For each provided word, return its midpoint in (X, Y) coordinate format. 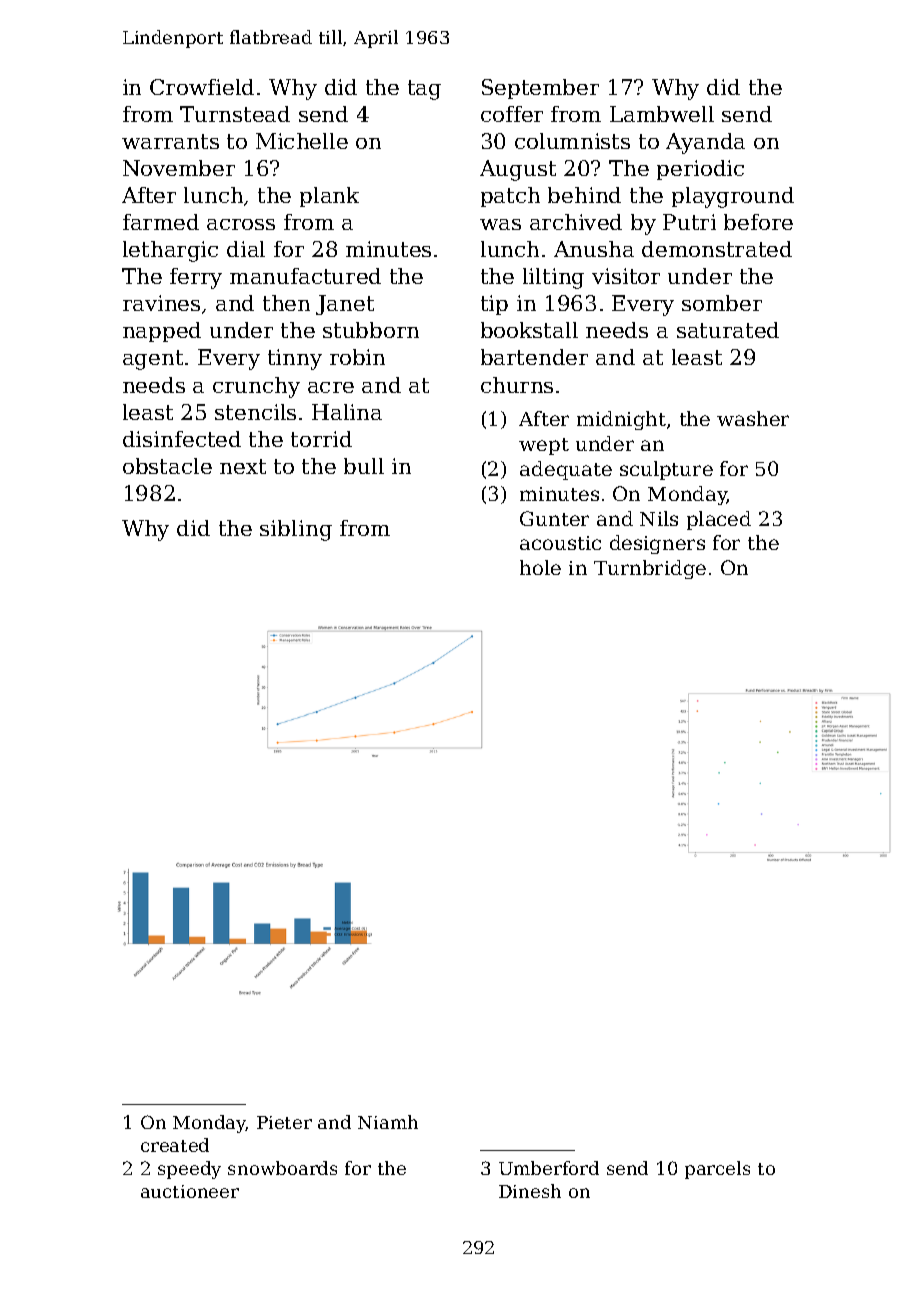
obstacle (167, 466)
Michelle (302, 141)
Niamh (388, 1122)
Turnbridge (650, 569)
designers (657, 544)
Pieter (284, 1122)
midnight (621, 420)
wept (544, 446)
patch (510, 197)
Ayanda (705, 143)
